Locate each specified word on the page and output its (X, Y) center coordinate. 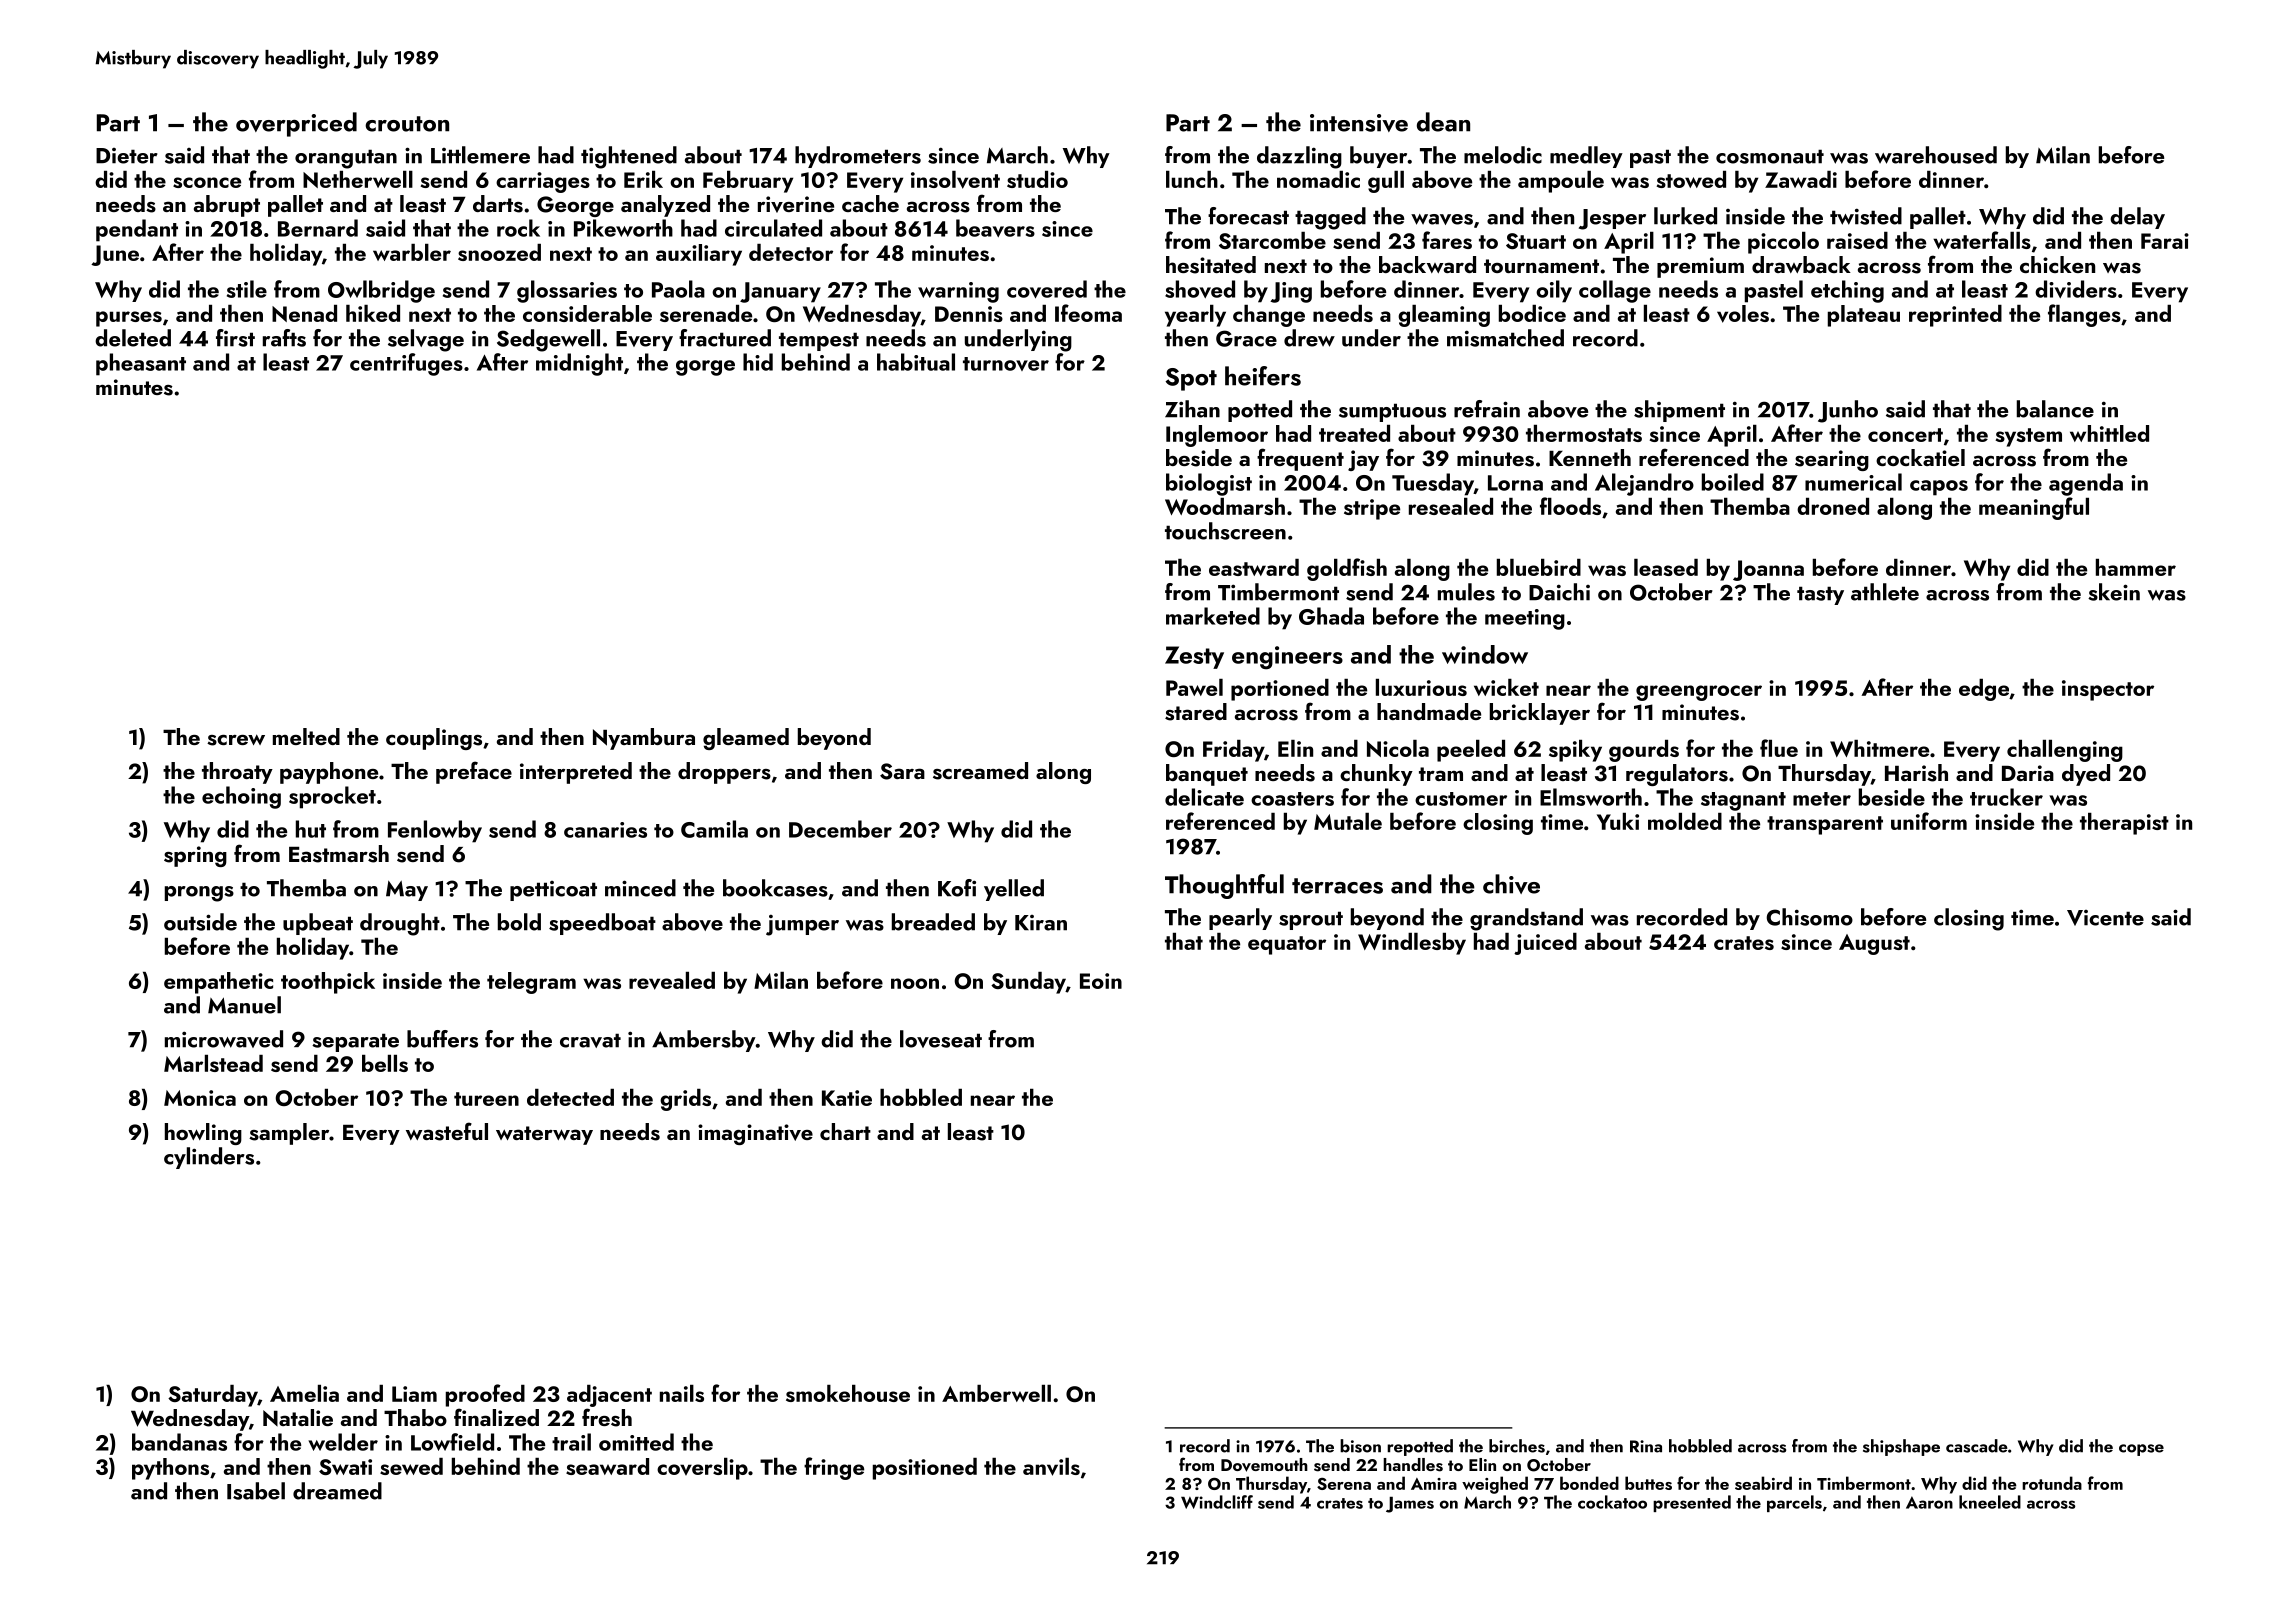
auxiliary (699, 255)
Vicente (2105, 918)
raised (1857, 240)
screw (236, 740)
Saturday (213, 1396)
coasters (1292, 799)
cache (870, 203)
